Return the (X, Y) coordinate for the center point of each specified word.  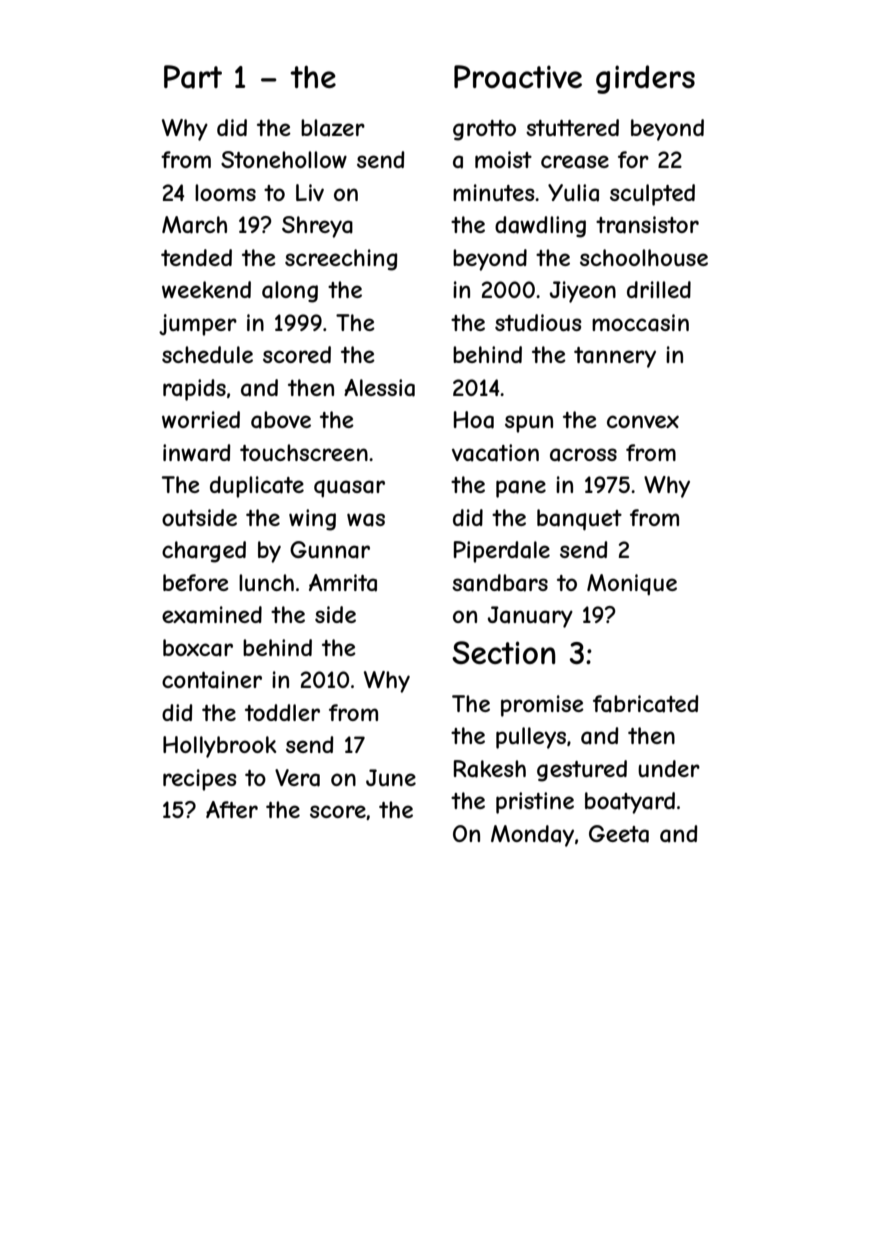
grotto (484, 130)
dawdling (540, 227)
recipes (200, 780)
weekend (206, 289)
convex (643, 421)
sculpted (652, 195)
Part (193, 77)
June (391, 777)
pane (521, 489)
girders (645, 79)
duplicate (257, 487)
